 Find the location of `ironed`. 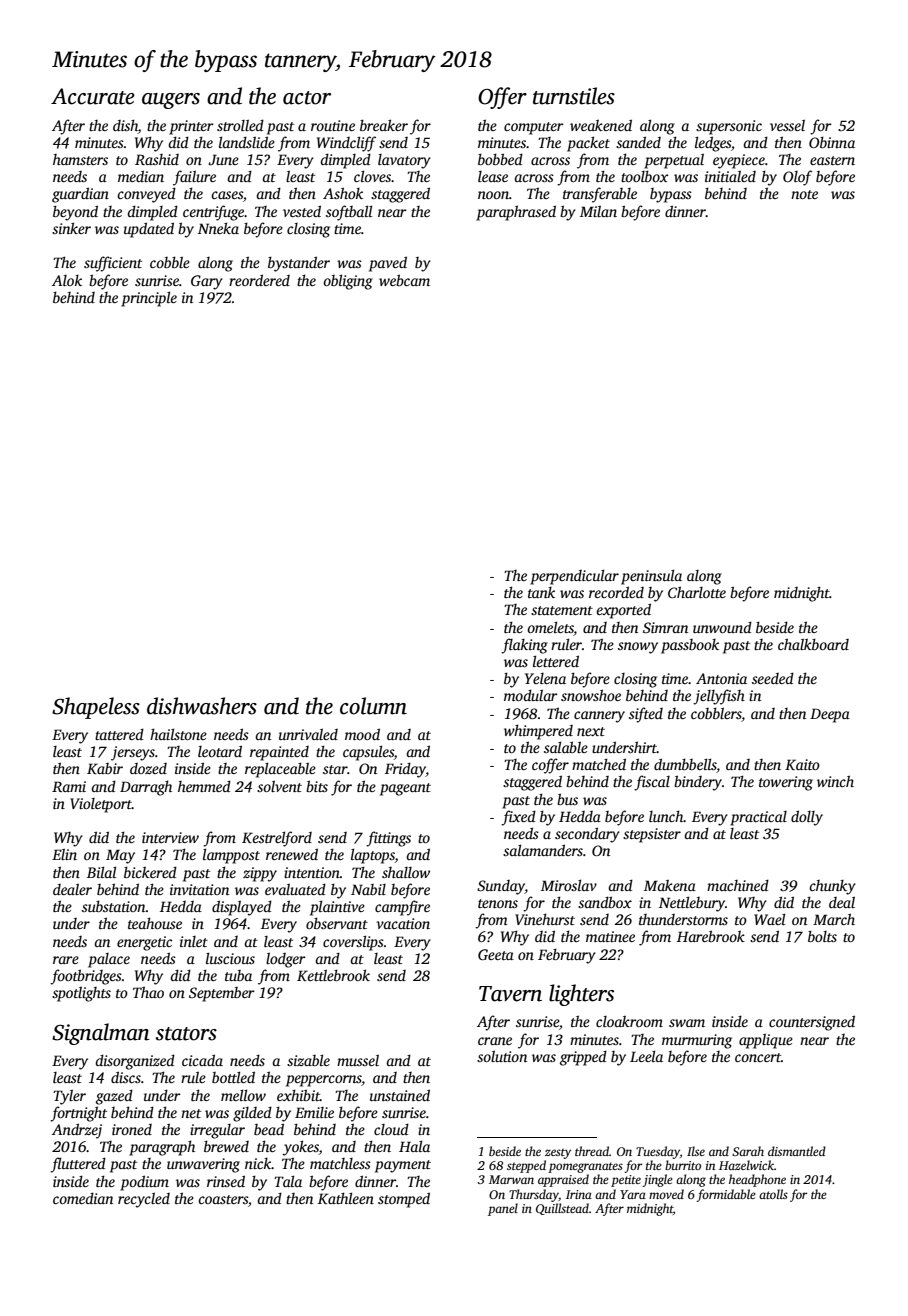

ironed is located at coordinates (132, 1129).
